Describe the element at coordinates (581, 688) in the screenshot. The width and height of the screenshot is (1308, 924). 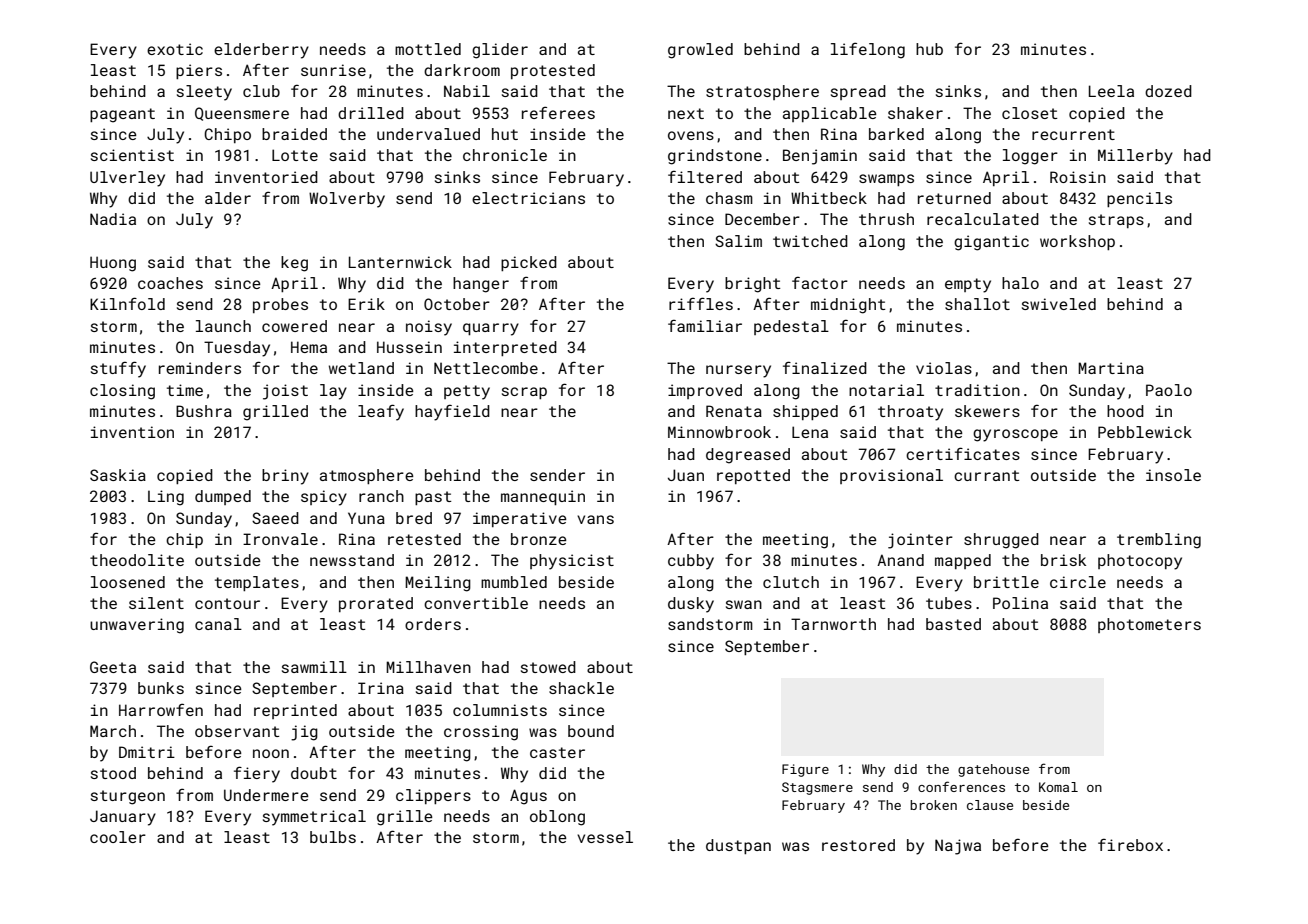
I see `shackle` at that location.
